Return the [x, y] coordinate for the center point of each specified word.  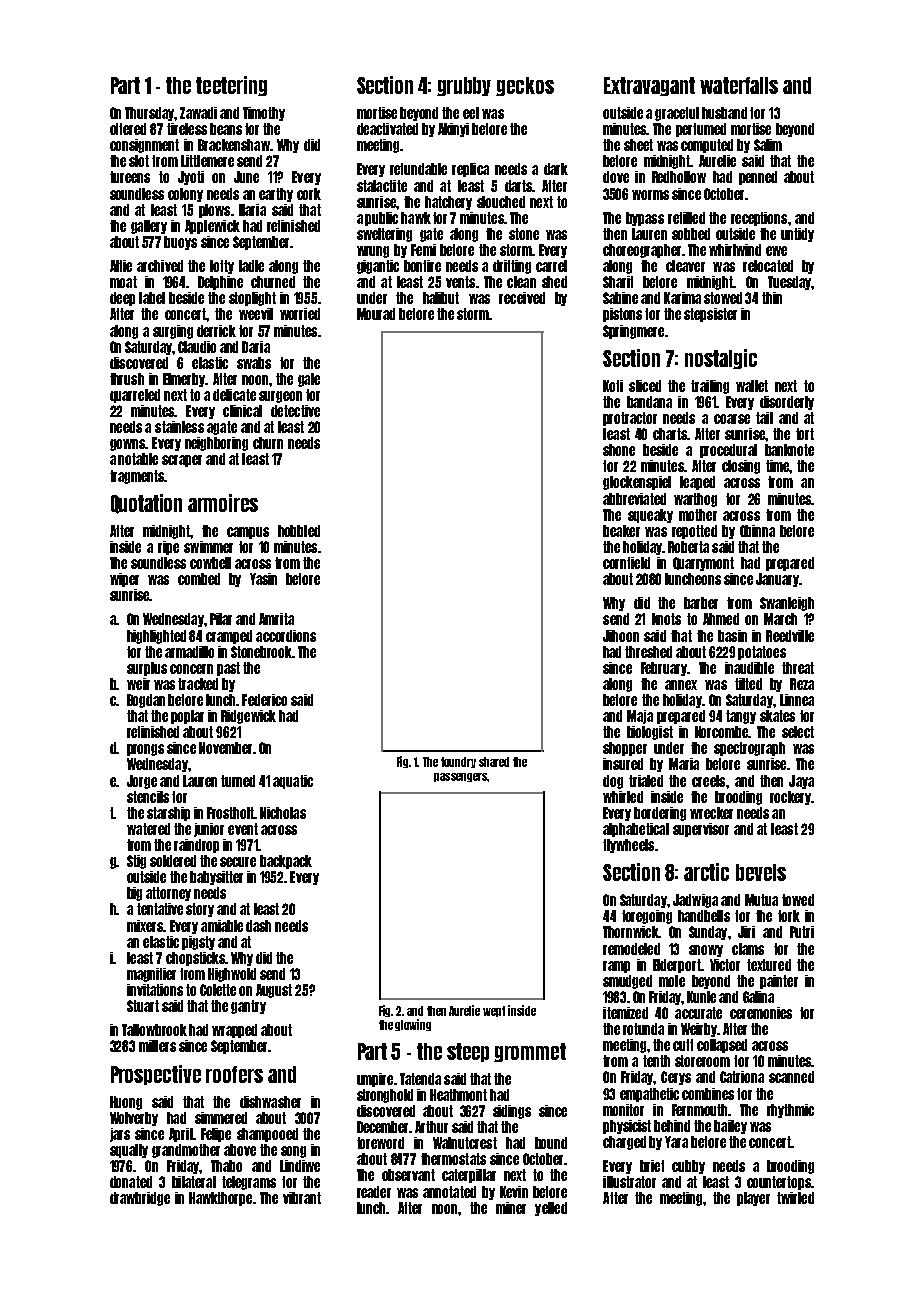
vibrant [302, 1198]
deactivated [387, 129]
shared [494, 762]
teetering [231, 86]
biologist [650, 733]
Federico [264, 700]
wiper [124, 580]
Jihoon [621, 636]
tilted [748, 684]
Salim [768, 145]
